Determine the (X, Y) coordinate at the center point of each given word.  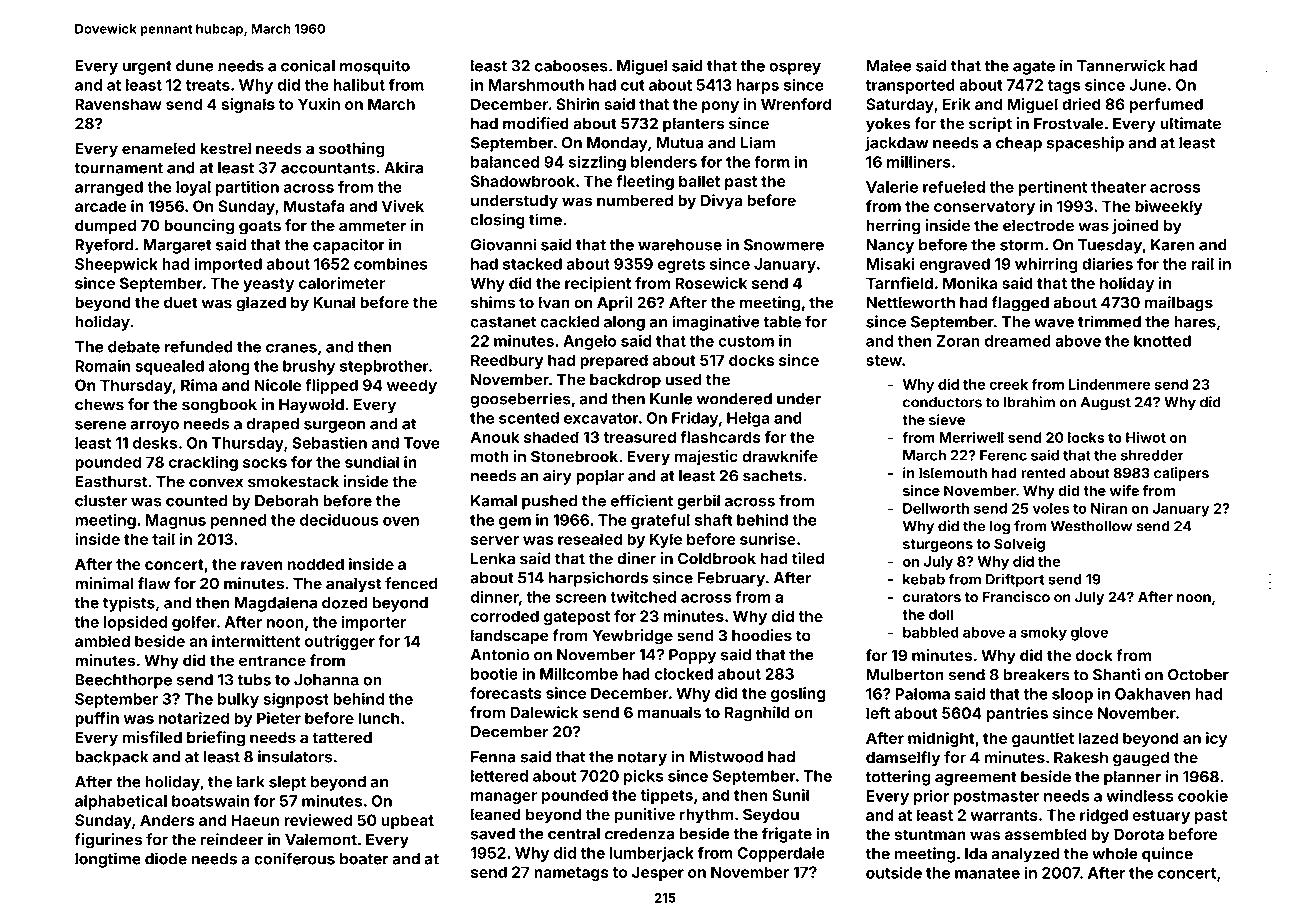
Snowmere (784, 245)
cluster (101, 501)
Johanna (326, 680)
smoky (1044, 634)
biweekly (1168, 207)
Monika (970, 283)
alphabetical (121, 802)
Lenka (493, 559)
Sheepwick (116, 265)
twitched (643, 596)
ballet (699, 181)
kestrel (226, 148)
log (1000, 527)
